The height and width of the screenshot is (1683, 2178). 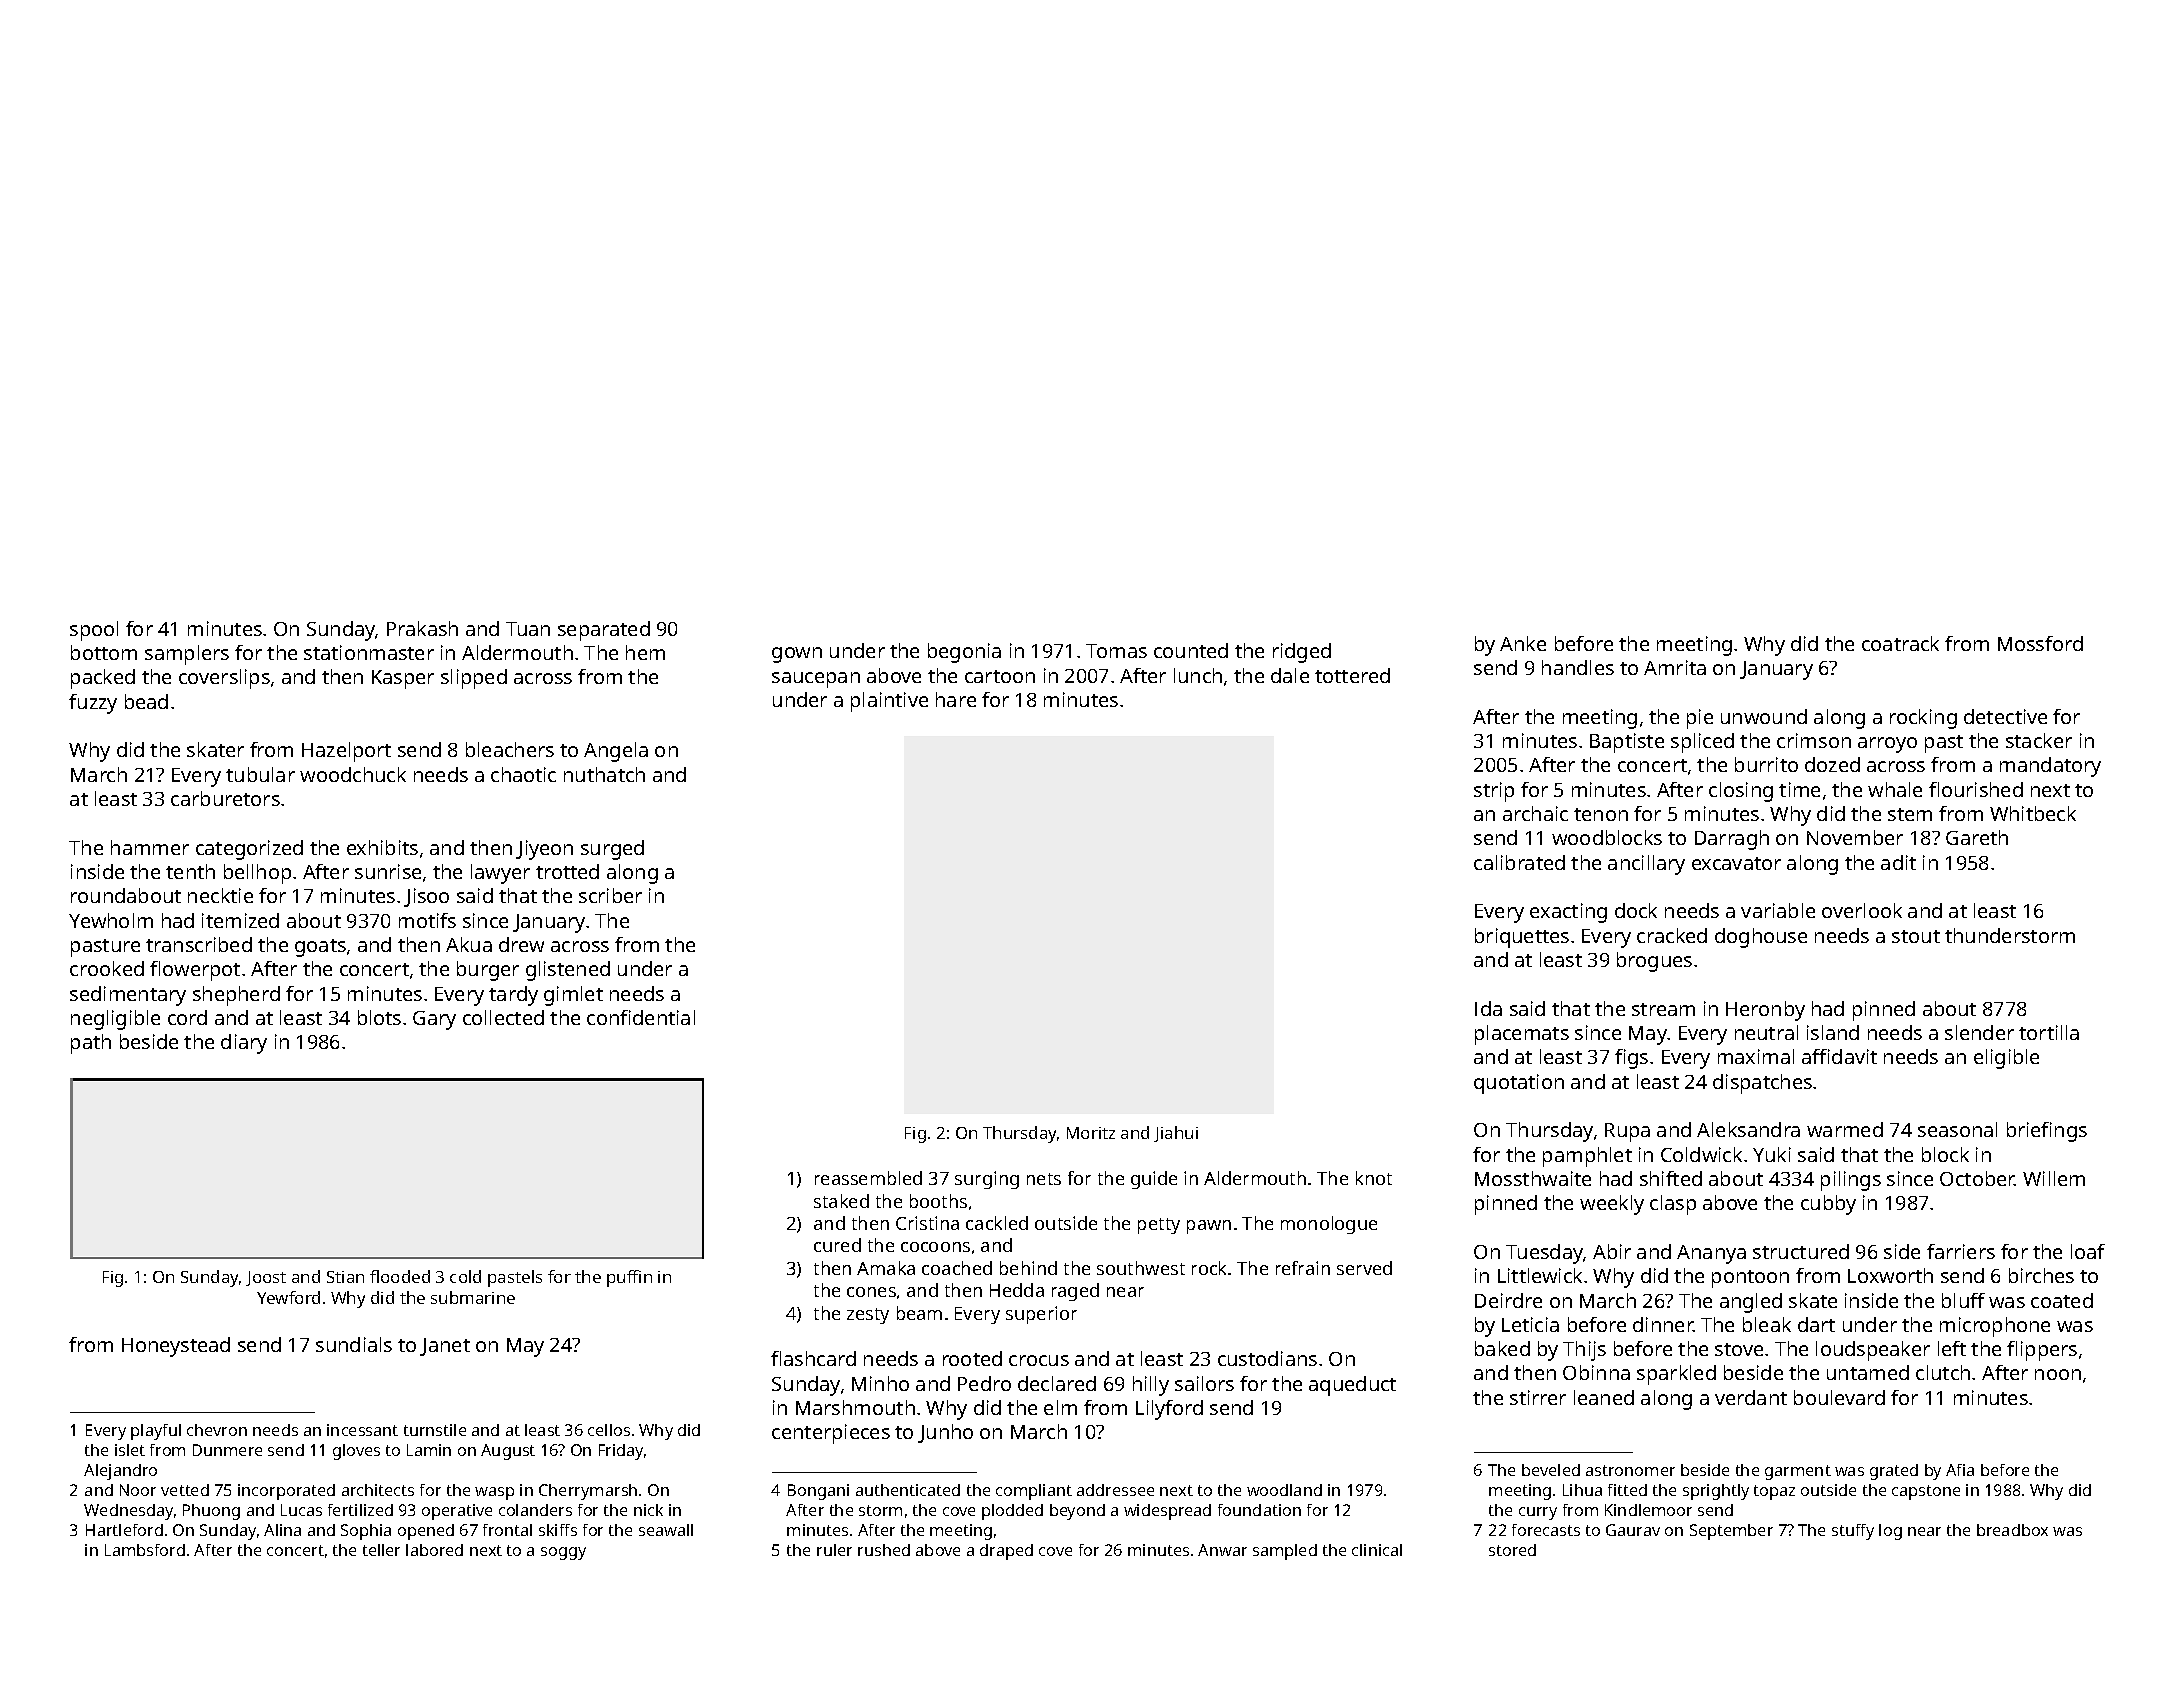 I want to click on spool, so click(x=94, y=631).
